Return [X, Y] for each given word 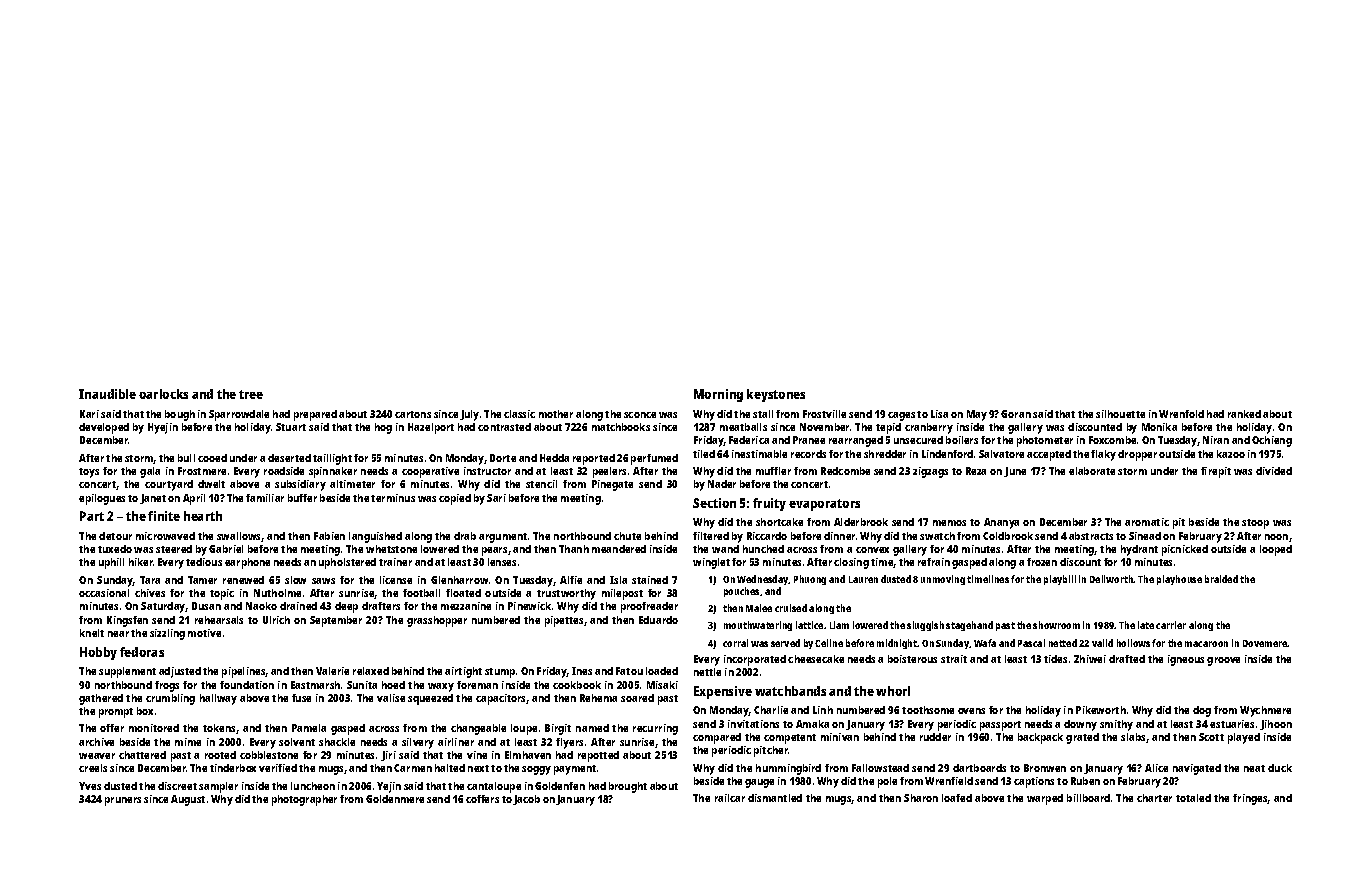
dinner [839, 536]
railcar [730, 798]
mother [556, 414]
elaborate [1092, 471]
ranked [1244, 414]
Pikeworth [1101, 710]
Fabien [329, 536]
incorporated [755, 660]
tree [251, 394]
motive [204, 633]
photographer [304, 800]
